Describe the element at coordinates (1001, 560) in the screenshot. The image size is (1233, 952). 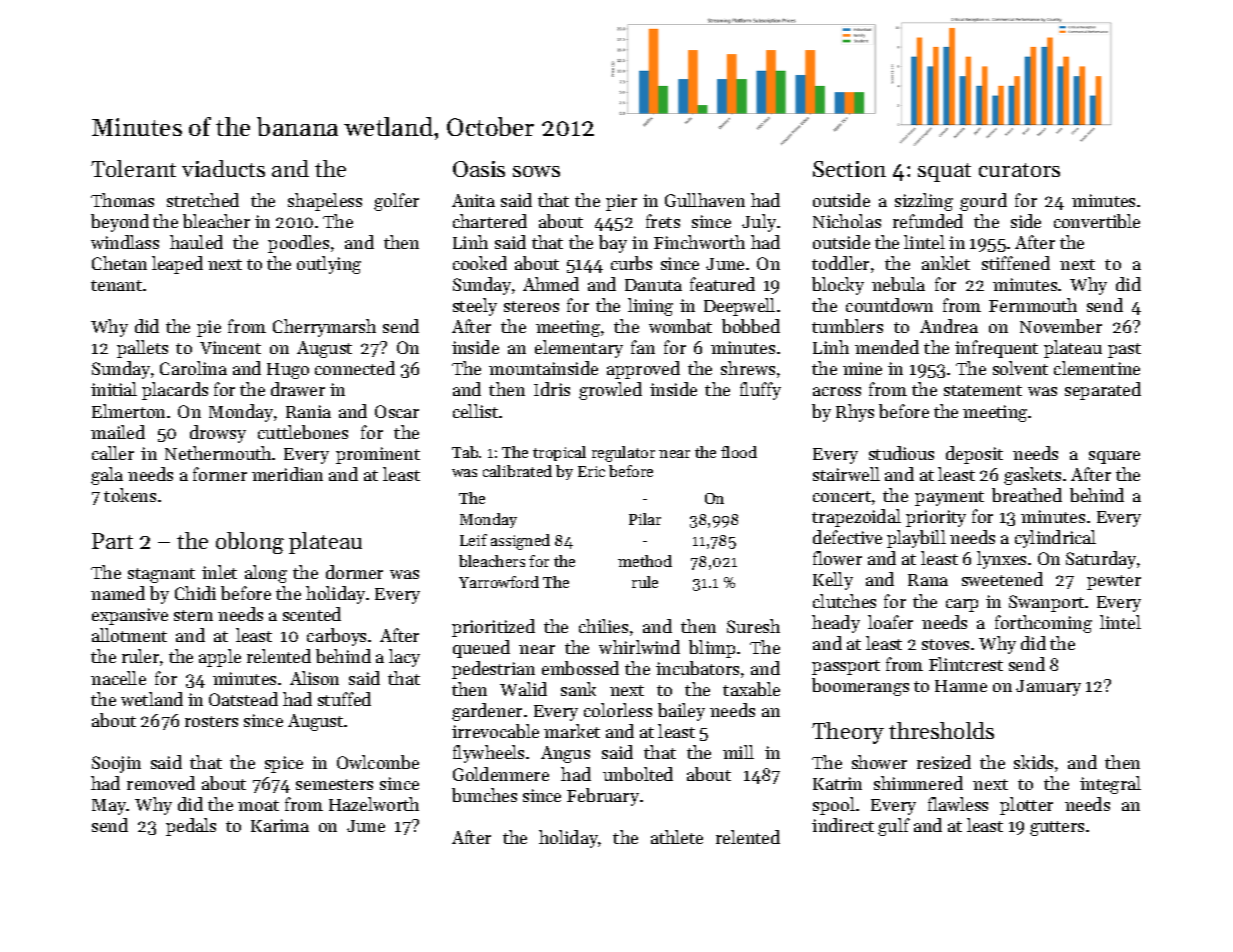
I see `lynxes` at that location.
